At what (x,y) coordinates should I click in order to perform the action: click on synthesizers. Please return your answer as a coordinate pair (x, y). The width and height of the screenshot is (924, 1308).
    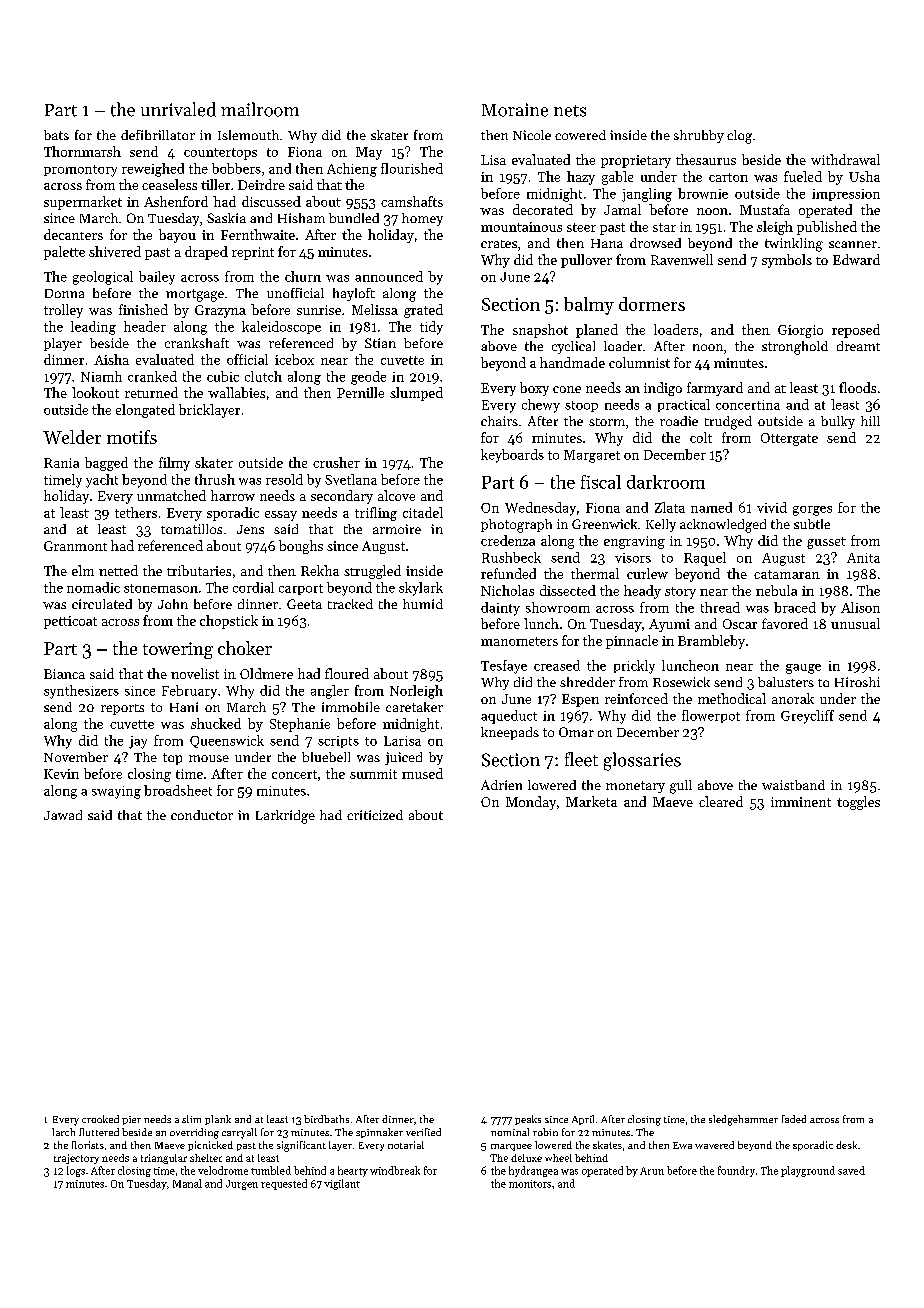
    Looking at the image, I should click on (81, 692).
